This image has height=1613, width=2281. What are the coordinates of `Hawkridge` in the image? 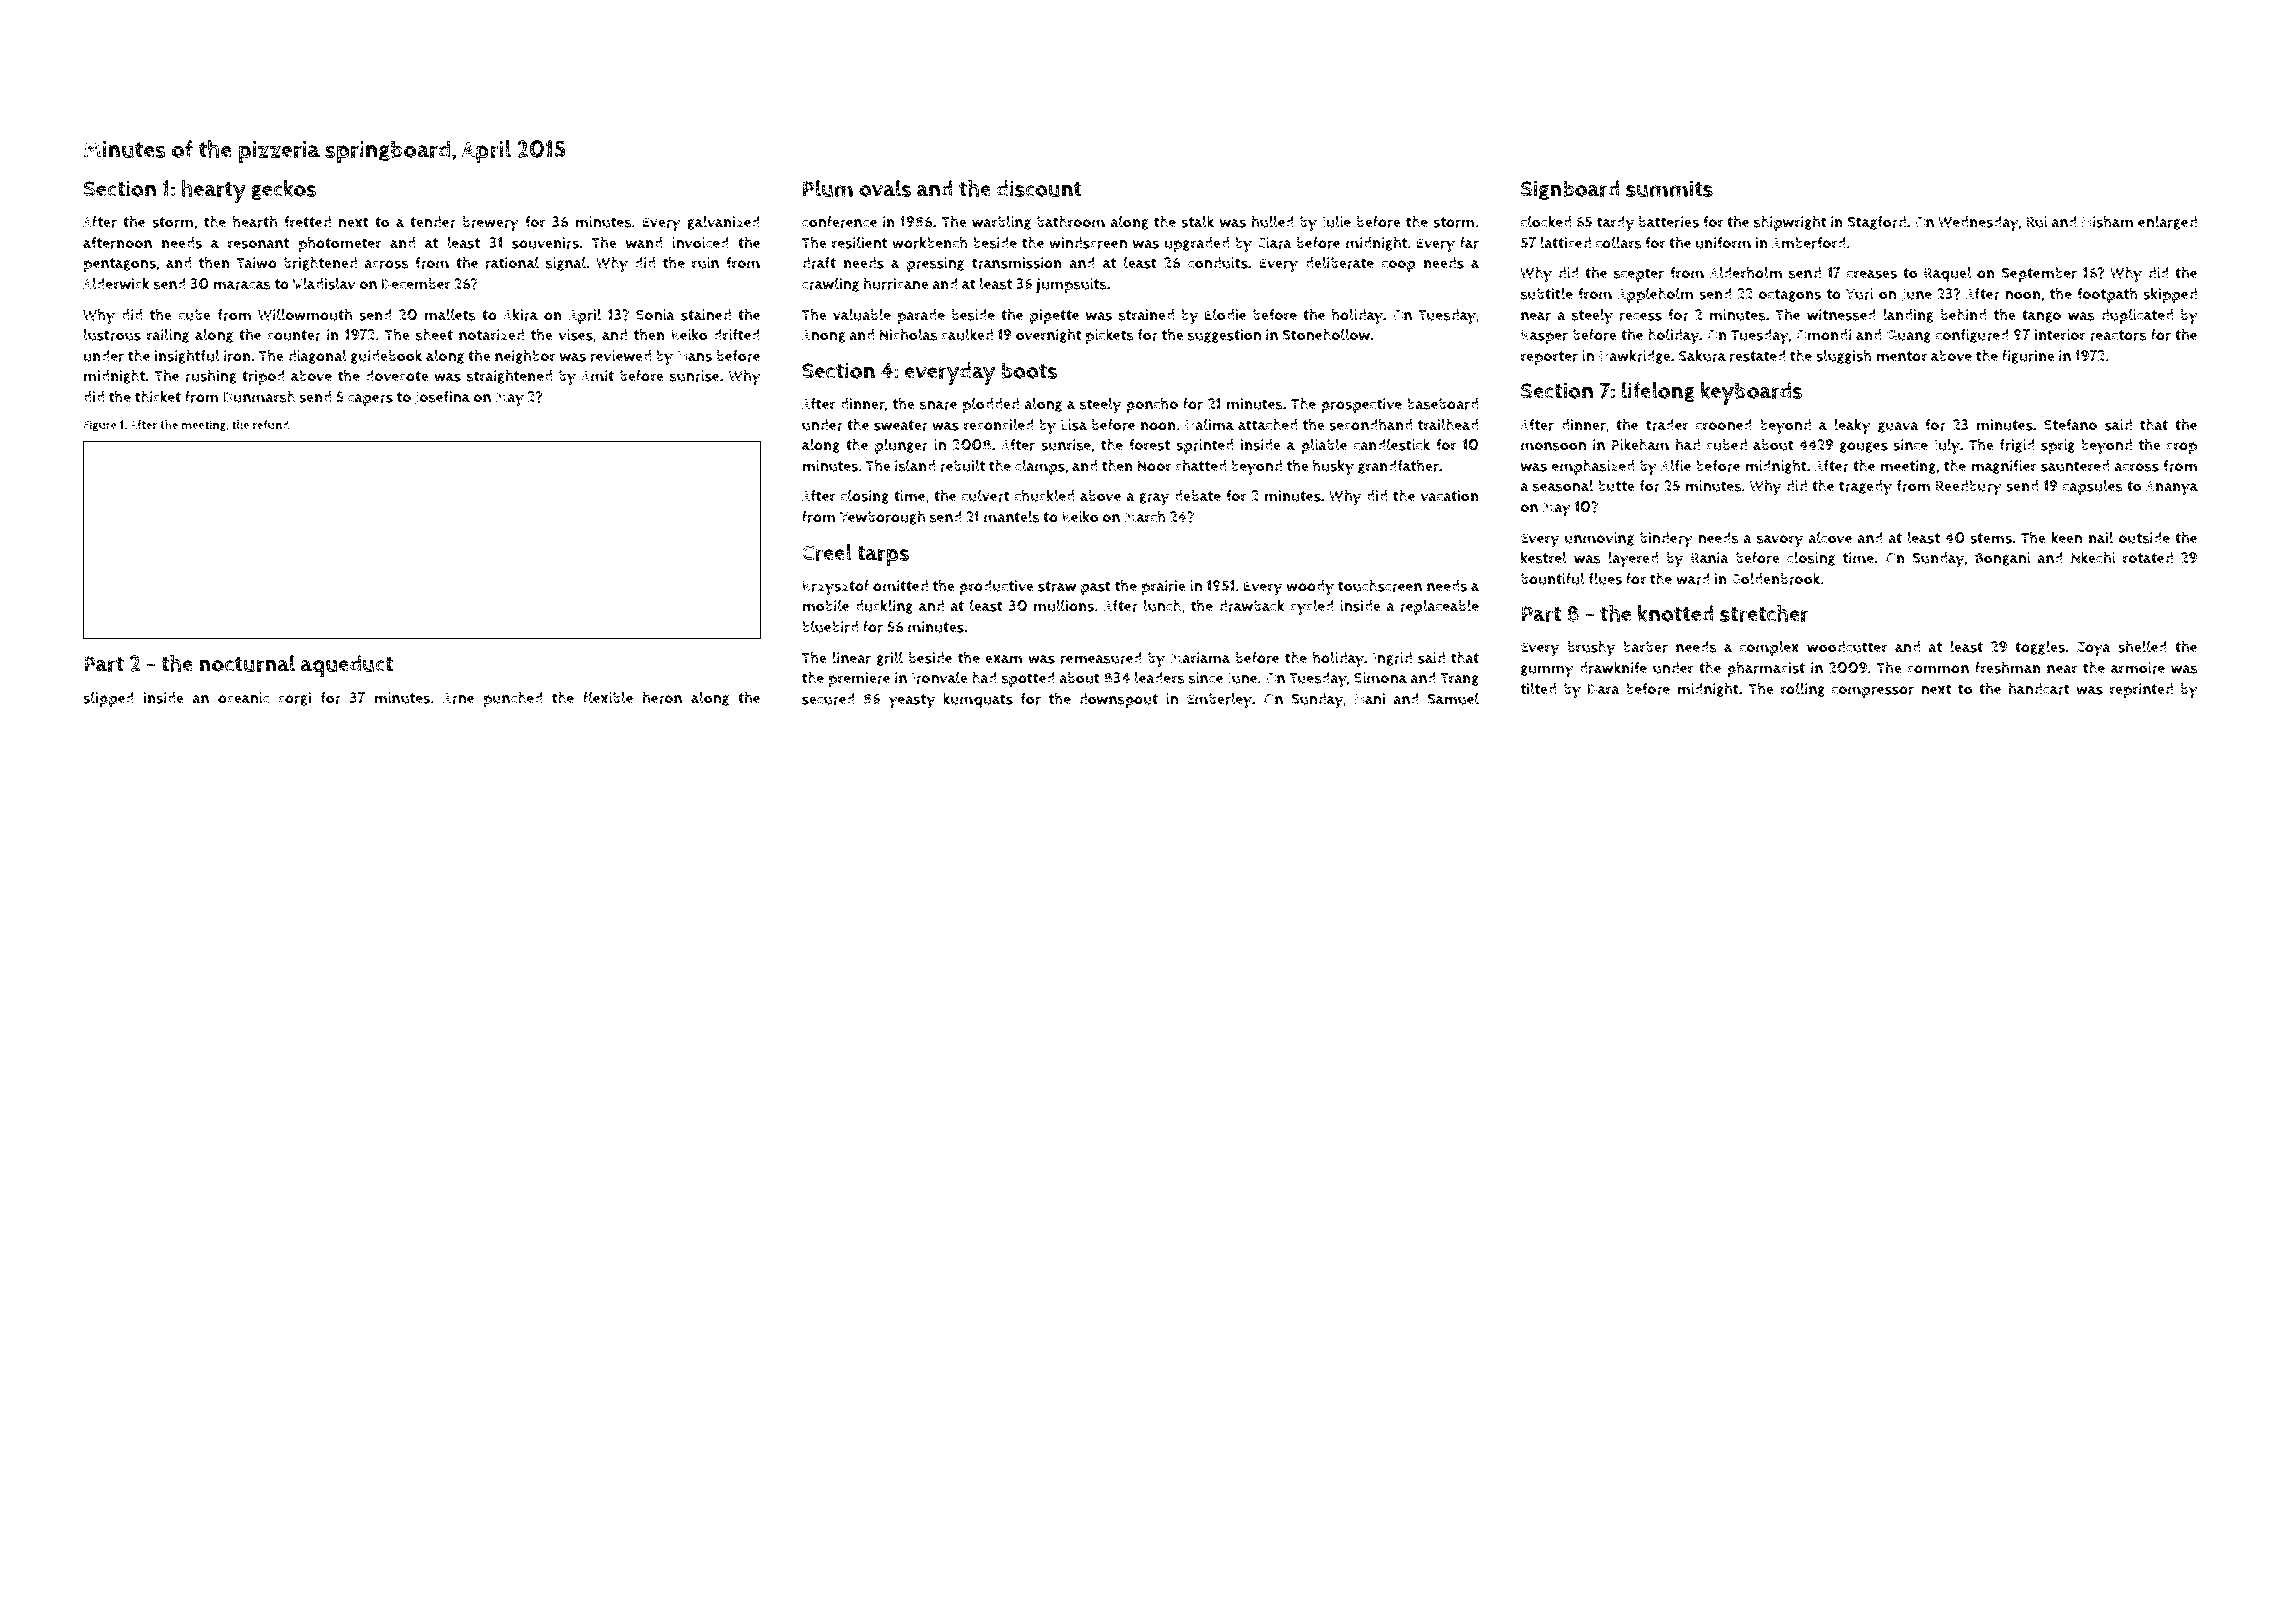 It's located at (1635, 356).
